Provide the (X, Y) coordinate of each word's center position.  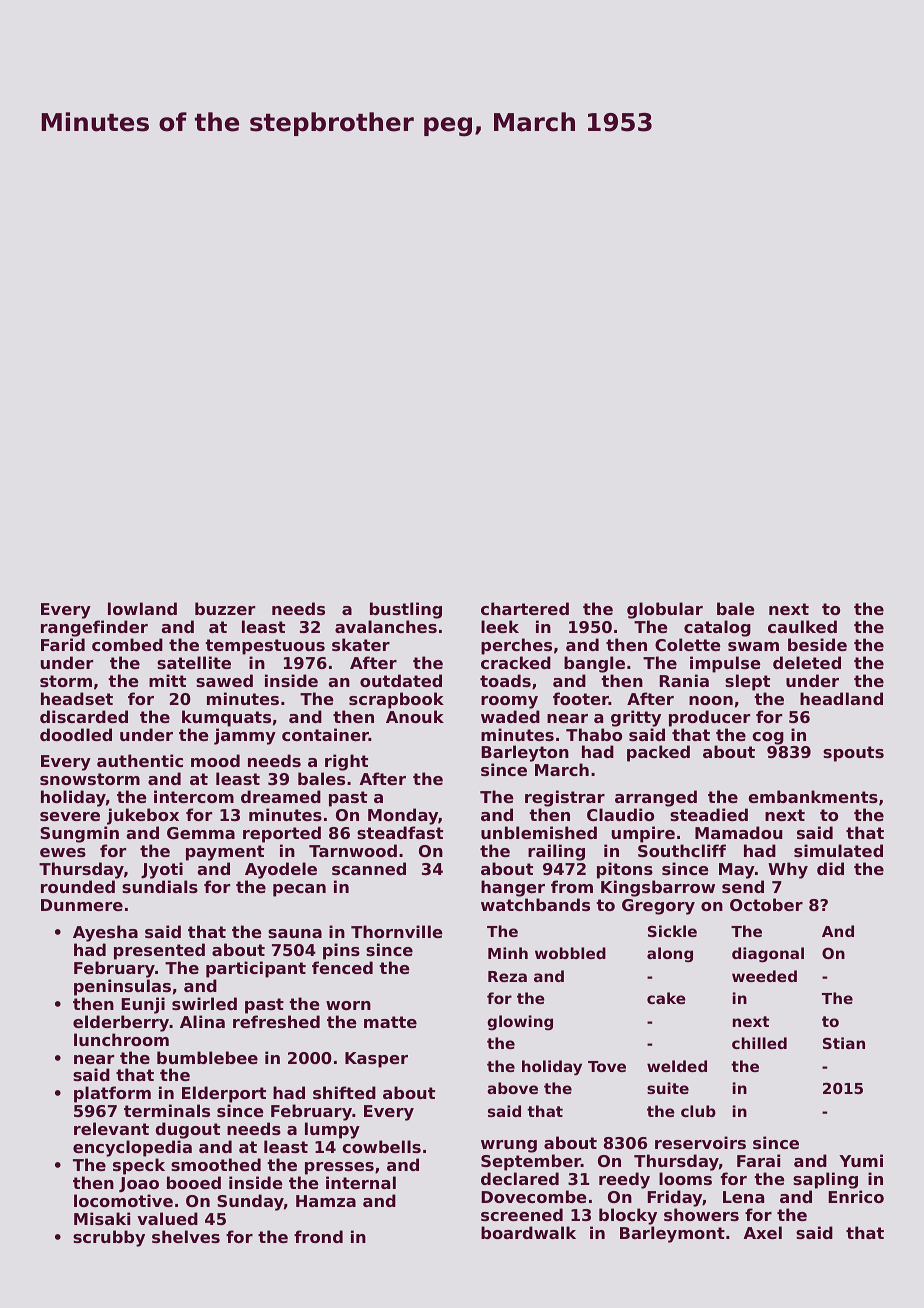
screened (522, 1214)
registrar (565, 798)
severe (70, 816)
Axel (763, 1232)
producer (709, 718)
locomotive (123, 1200)
